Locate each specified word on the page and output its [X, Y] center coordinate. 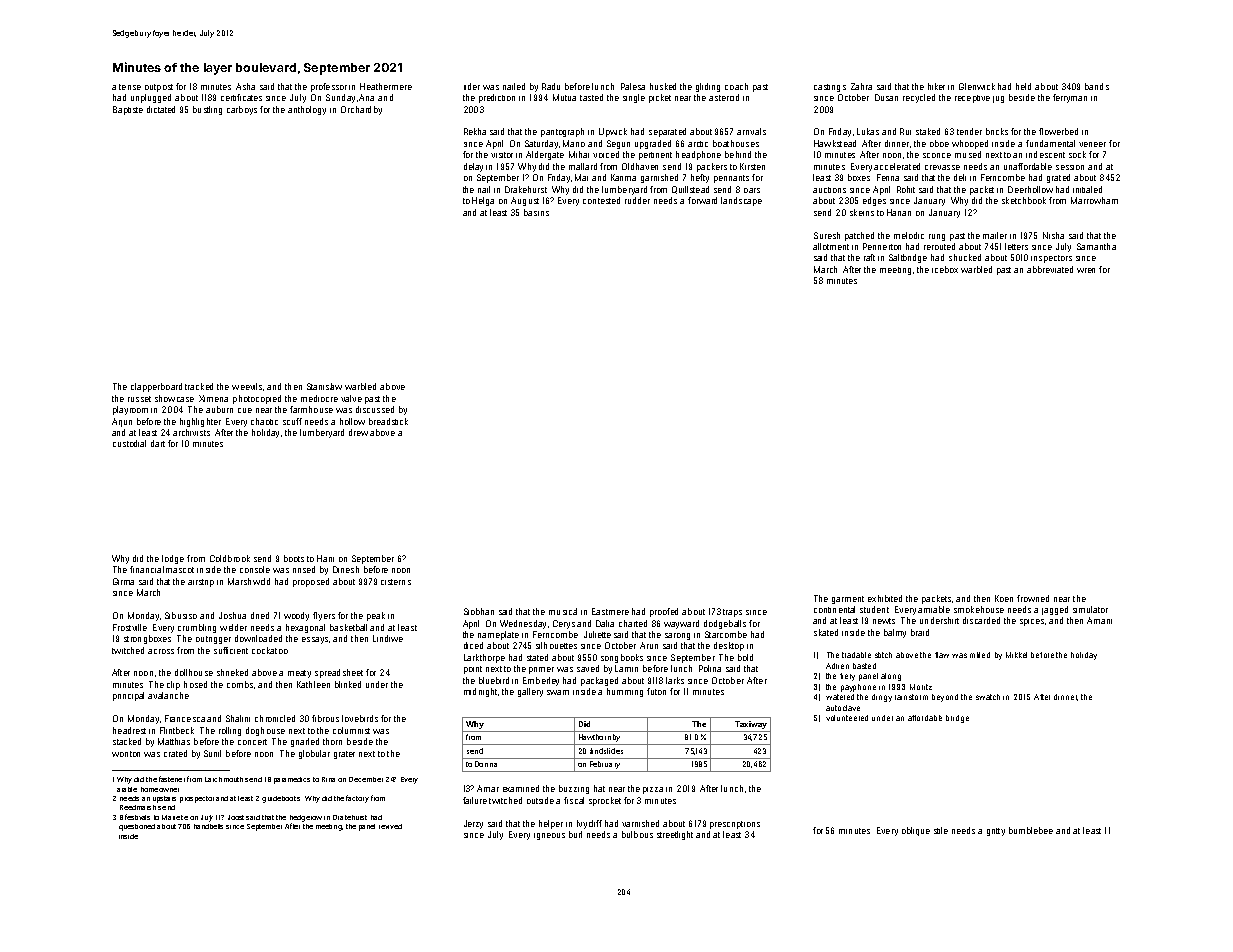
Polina [710, 668]
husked [663, 86]
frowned [1033, 598]
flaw [942, 655]
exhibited [885, 598]
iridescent [1045, 154]
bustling [207, 110]
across [161, 651]
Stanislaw [324, 386]
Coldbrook [230, 558]
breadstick [388, 421]
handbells [208, 826]
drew [358, 432]
